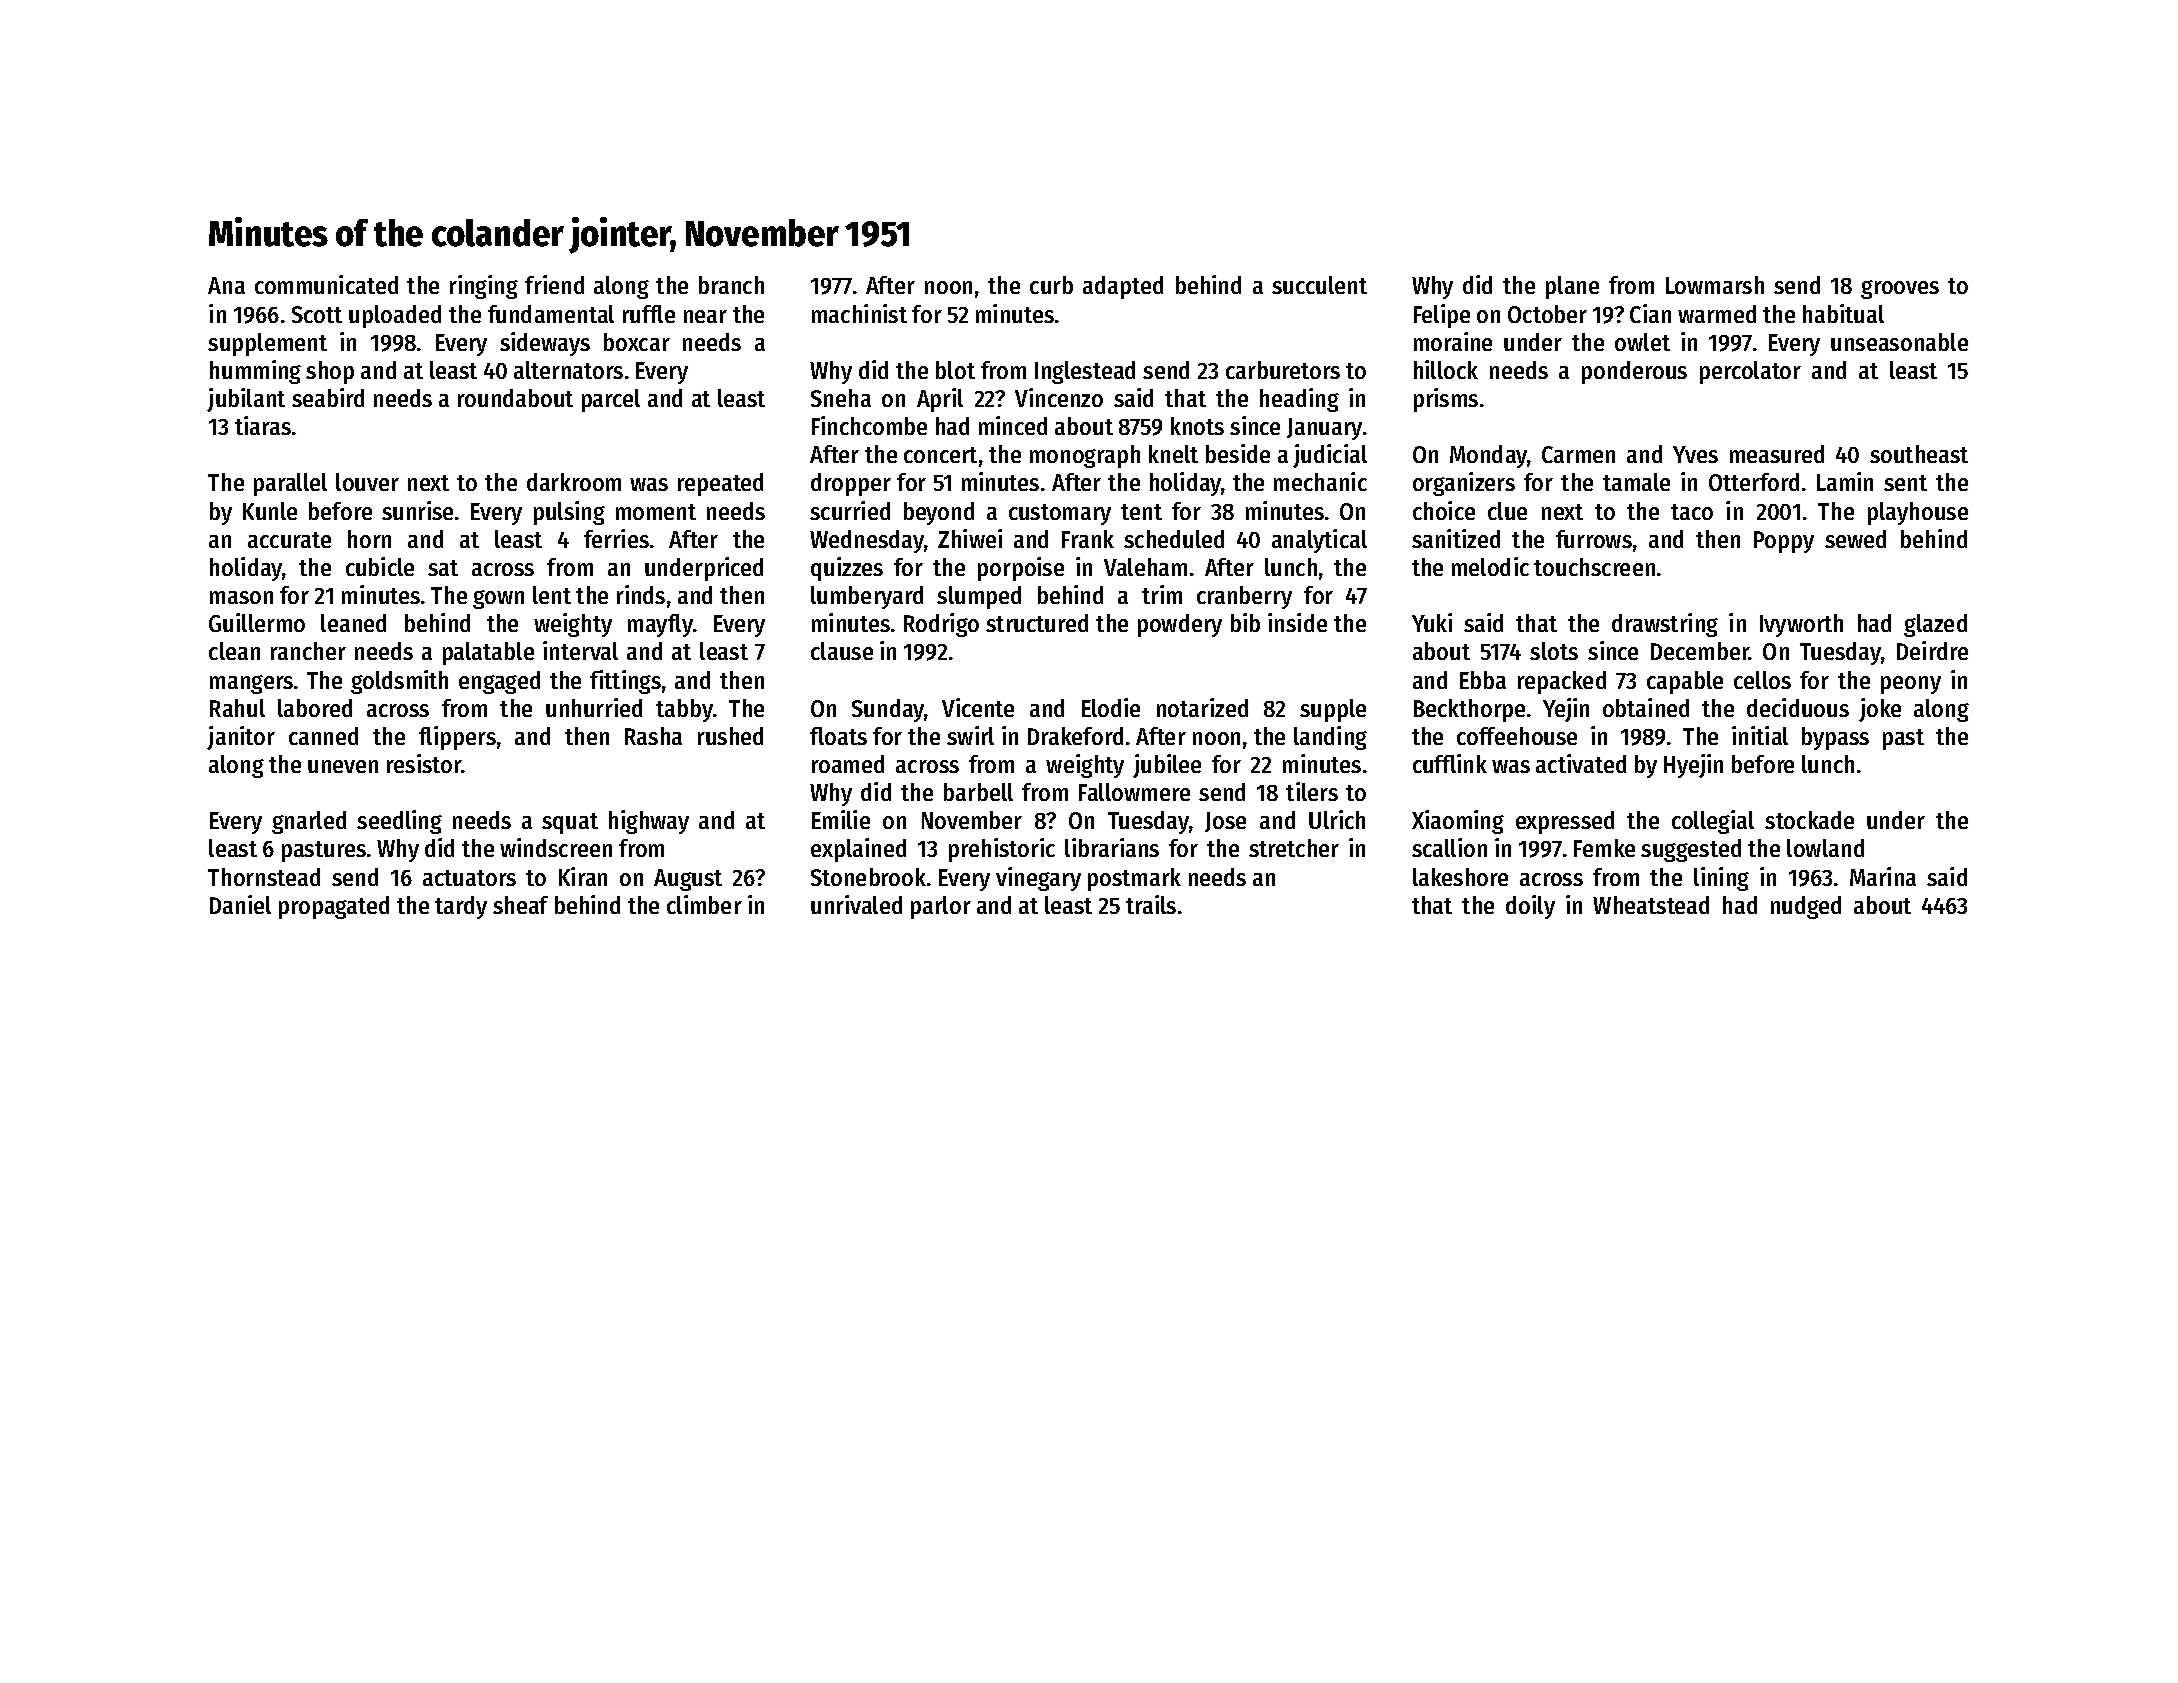 The height and width of the screenshot is (1683, 2178). Describe the element at coordinates (616, 538) in the screenshot. I see `ferries` at that location.
